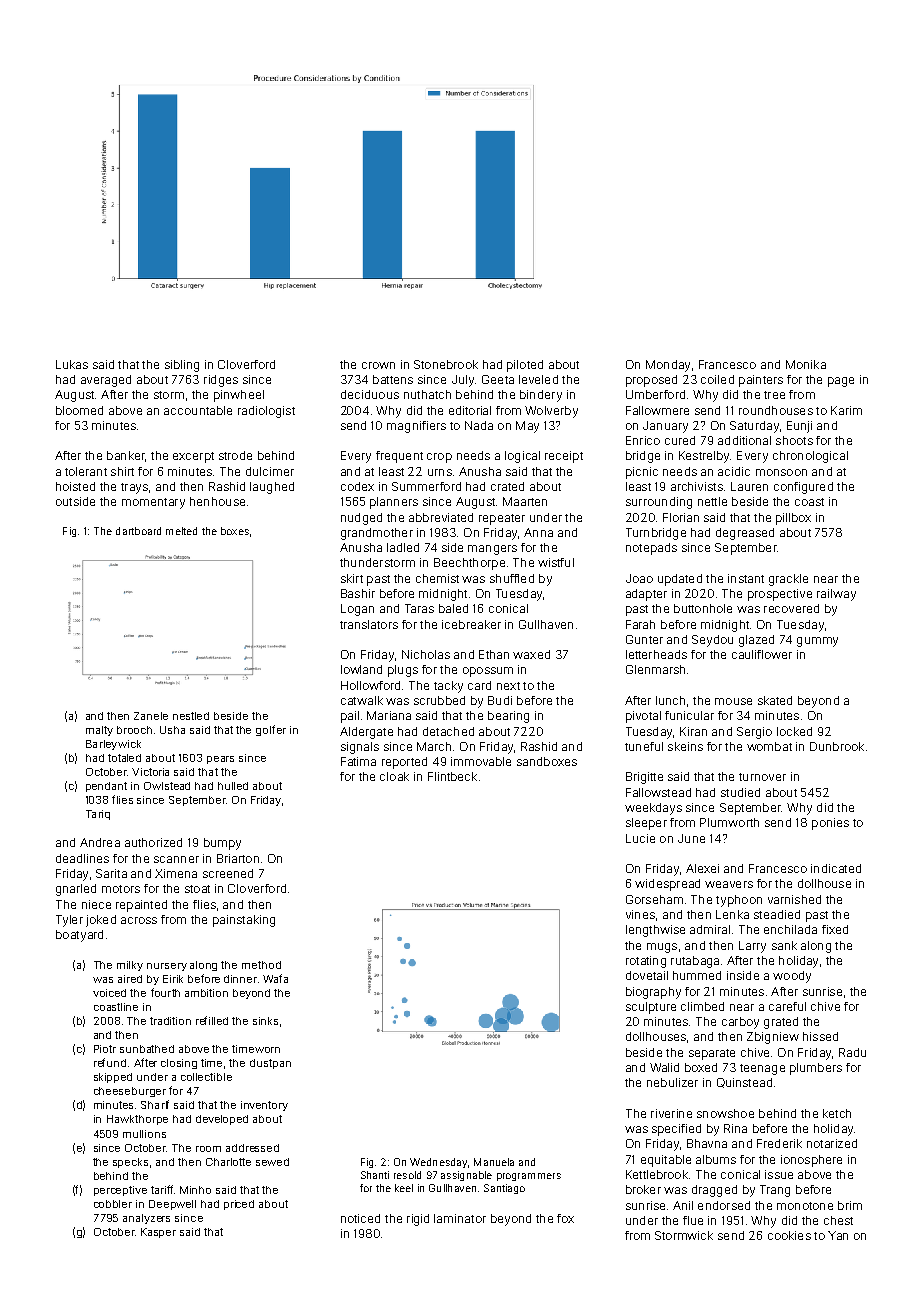 The width and height of the document is (924, 1308). What do you see at coordinates (150, 772) in the document?
I see `Victoria` at bounding box center [150, 772].
